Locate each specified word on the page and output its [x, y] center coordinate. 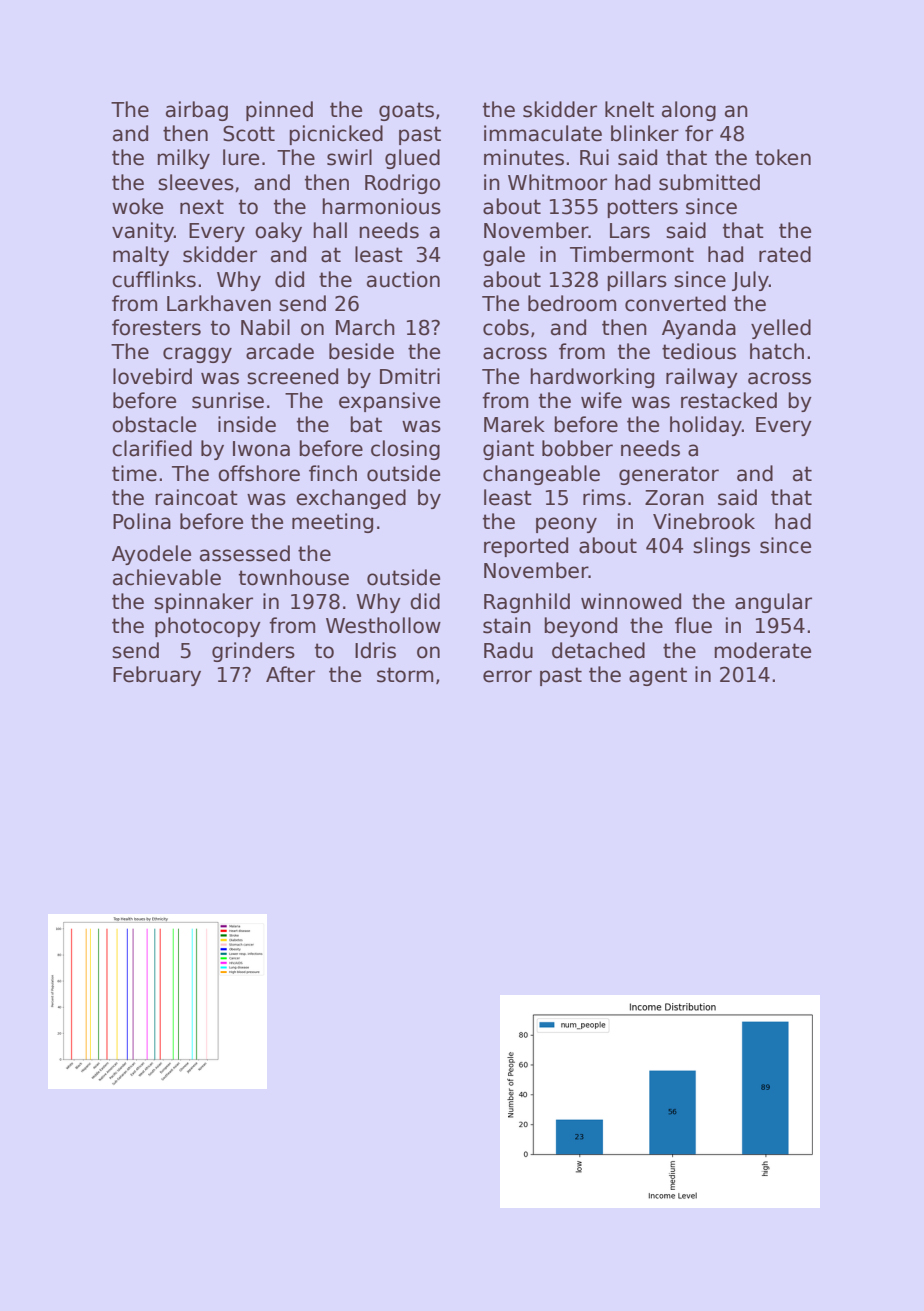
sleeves [196, 182]
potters [642, 208]
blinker [645, 133]
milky [183, 159]
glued [412, 159]
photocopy [208, 627]
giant [508, 450]
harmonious [381, 206]
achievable [167, 577]
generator [669, 475]
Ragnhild [527, 603]
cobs [506, 327]
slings [721, 547]
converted [675, 303]
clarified [152, 448]
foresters [156, 327]
